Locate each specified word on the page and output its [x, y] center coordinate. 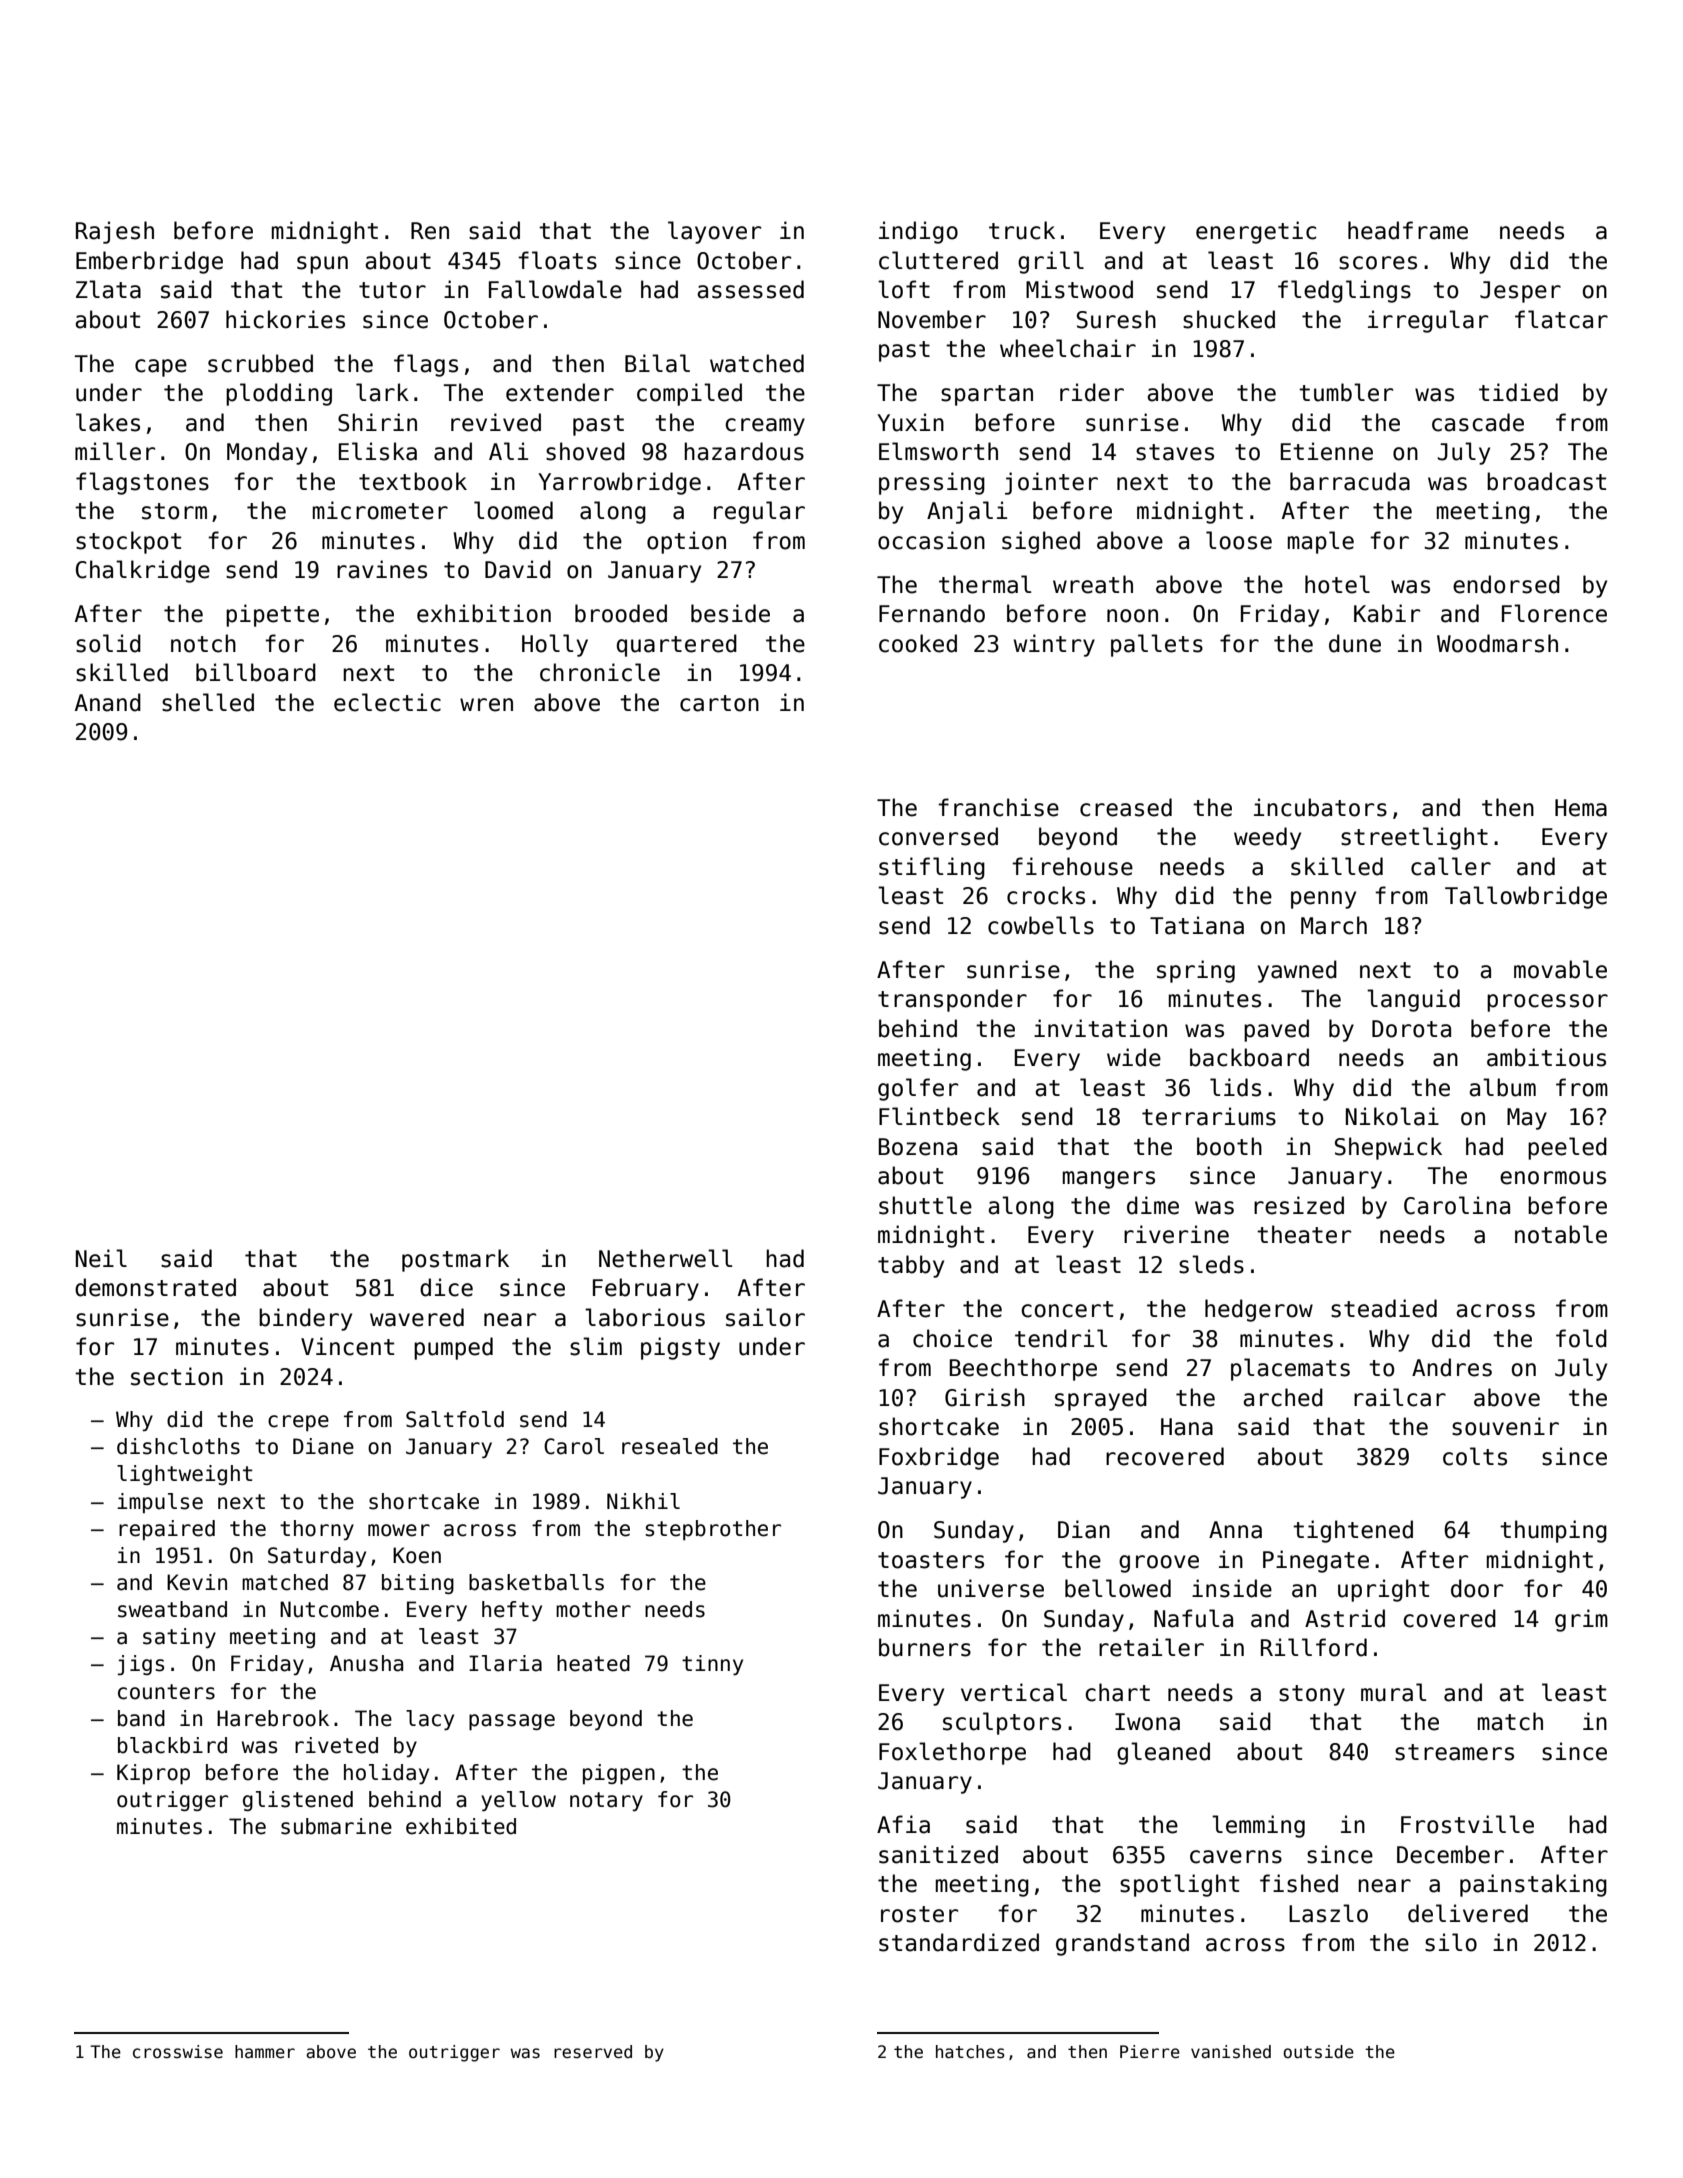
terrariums [1209, 1116]
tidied [1518, 392]
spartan [987, 395]
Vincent [347, 1346]
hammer [265, 2052]
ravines [382, 569]
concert [1067, 1309]
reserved [593, 2052]
